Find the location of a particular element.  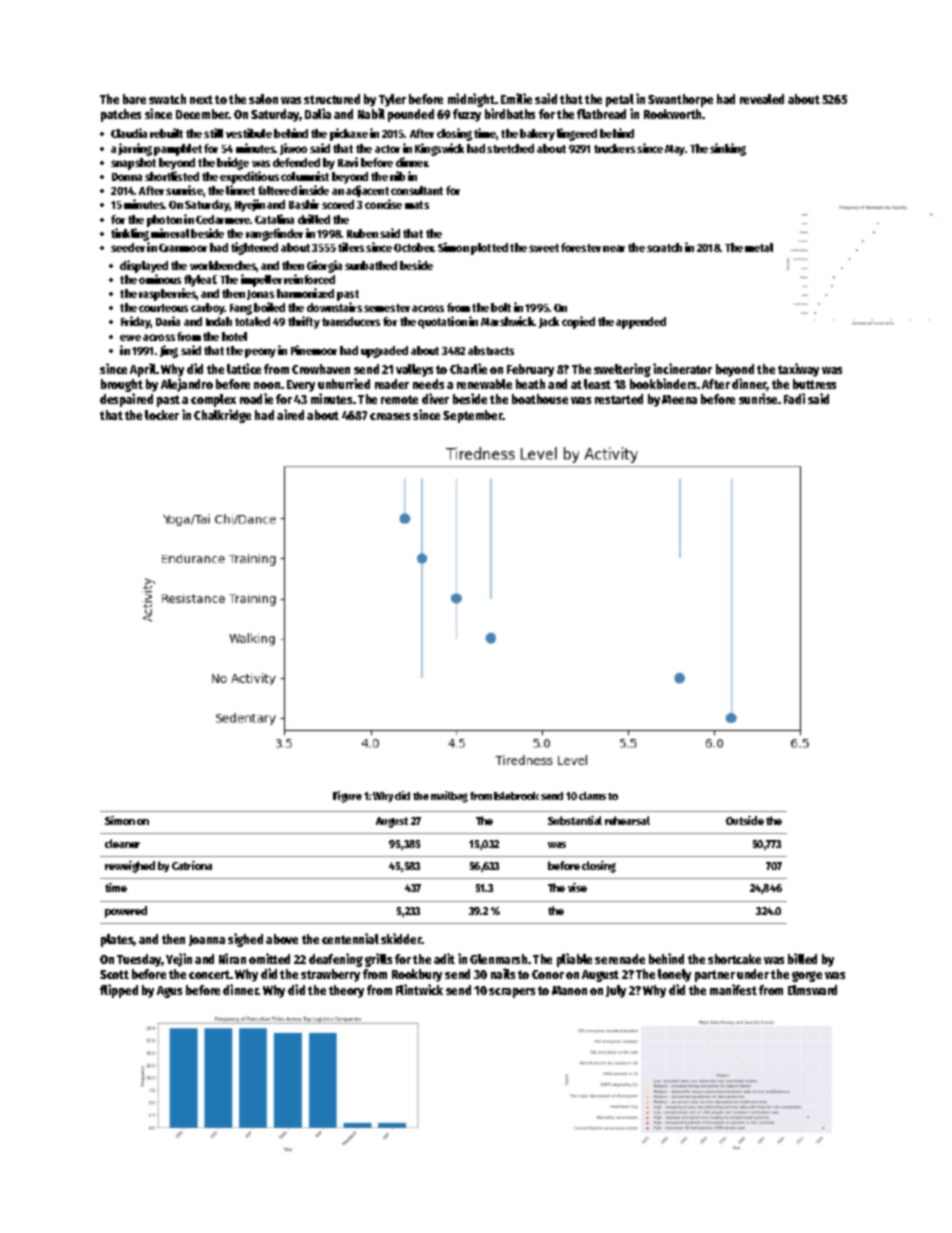

petal is located at coordinates (620, 100).
